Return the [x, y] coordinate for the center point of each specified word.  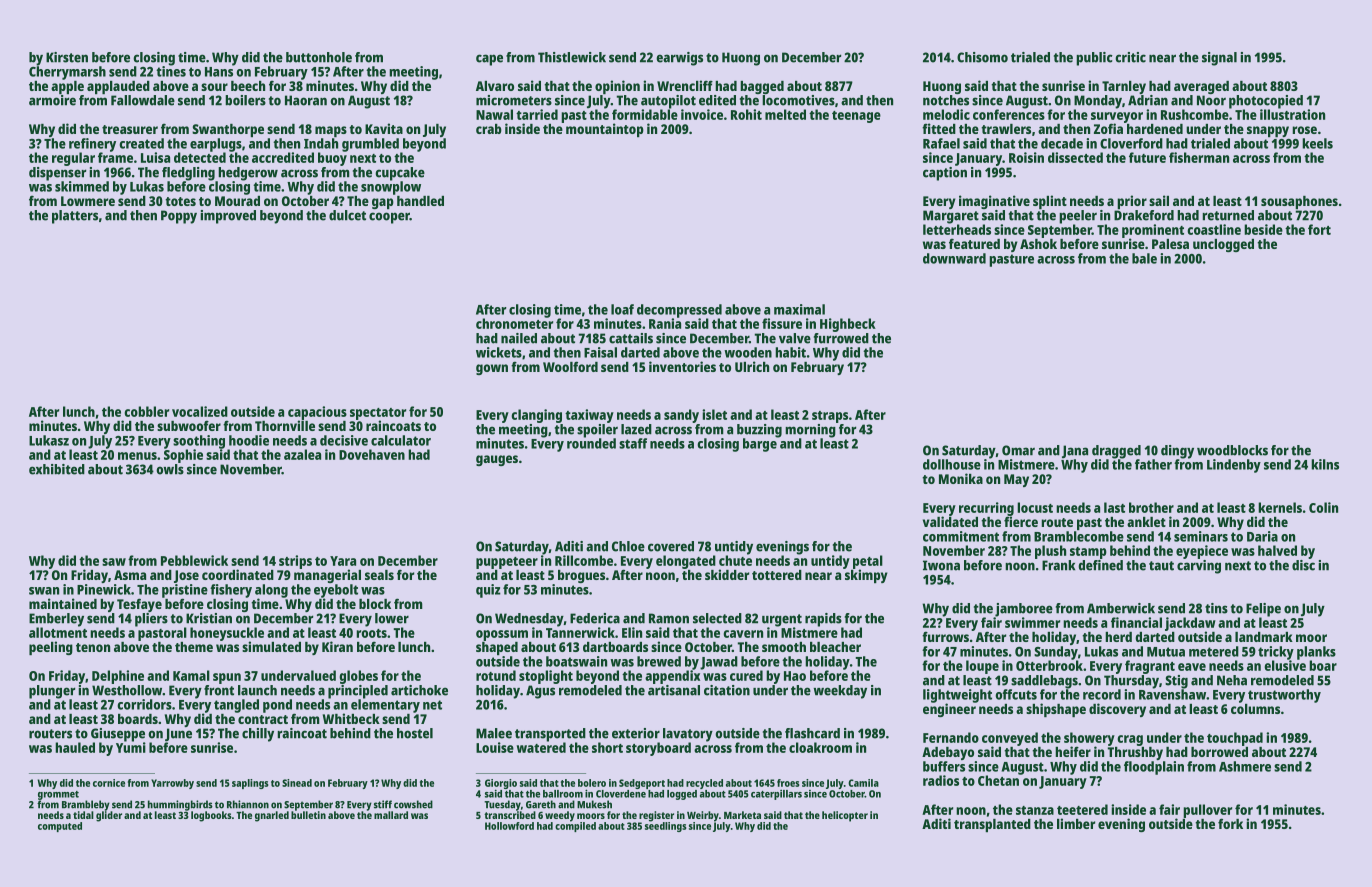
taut [1161, 566]
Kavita [384, 128]
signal [1219, 59]
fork [1230, 823]
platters [75, 217]
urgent [782, 620]
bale [1144, 258]
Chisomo [982, 57]
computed [60, 827]
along [271, 591]
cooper [389, 218]
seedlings [666, 827]
